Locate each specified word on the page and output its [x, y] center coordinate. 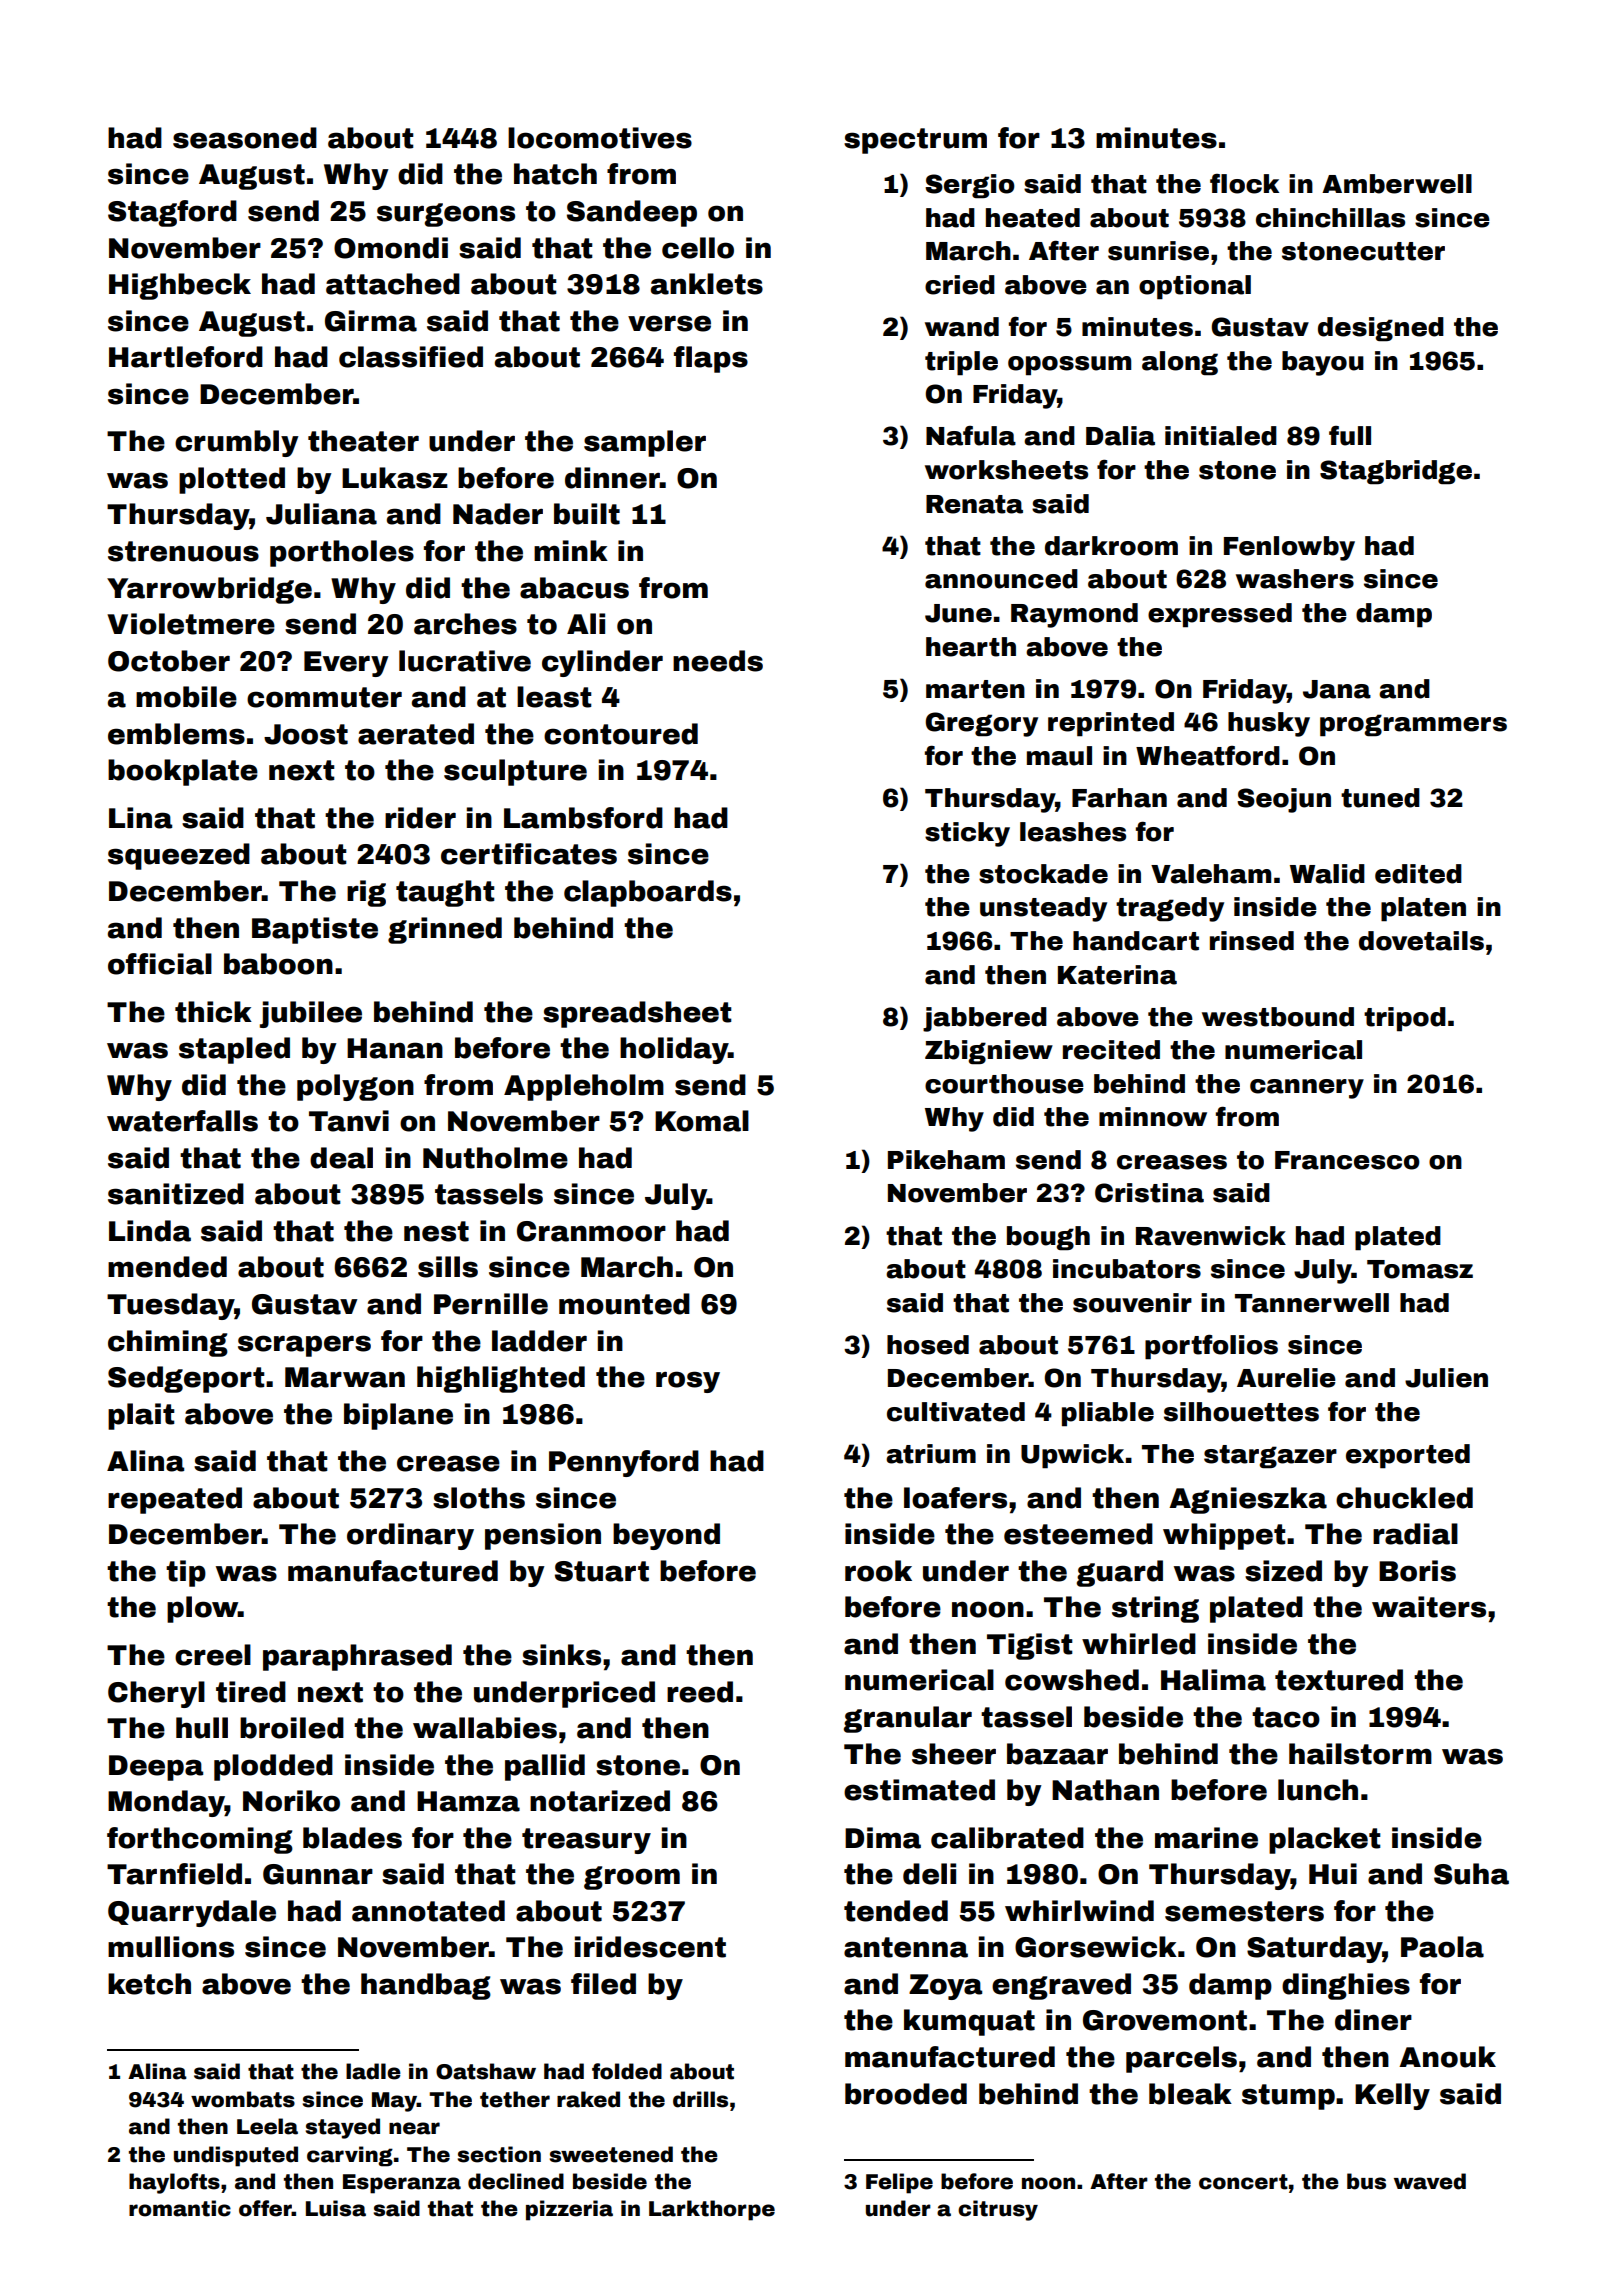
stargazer [1270, 1457]
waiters [1429, 1607]
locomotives [600, 138]
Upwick [1072, 1456]
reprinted [1111, 724]
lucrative [465, 661]
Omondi [391, 248]
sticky [967, 834]
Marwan [345, 1377]
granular [907, 1719]
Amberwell [1397, 184]
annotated [428, 1911]
